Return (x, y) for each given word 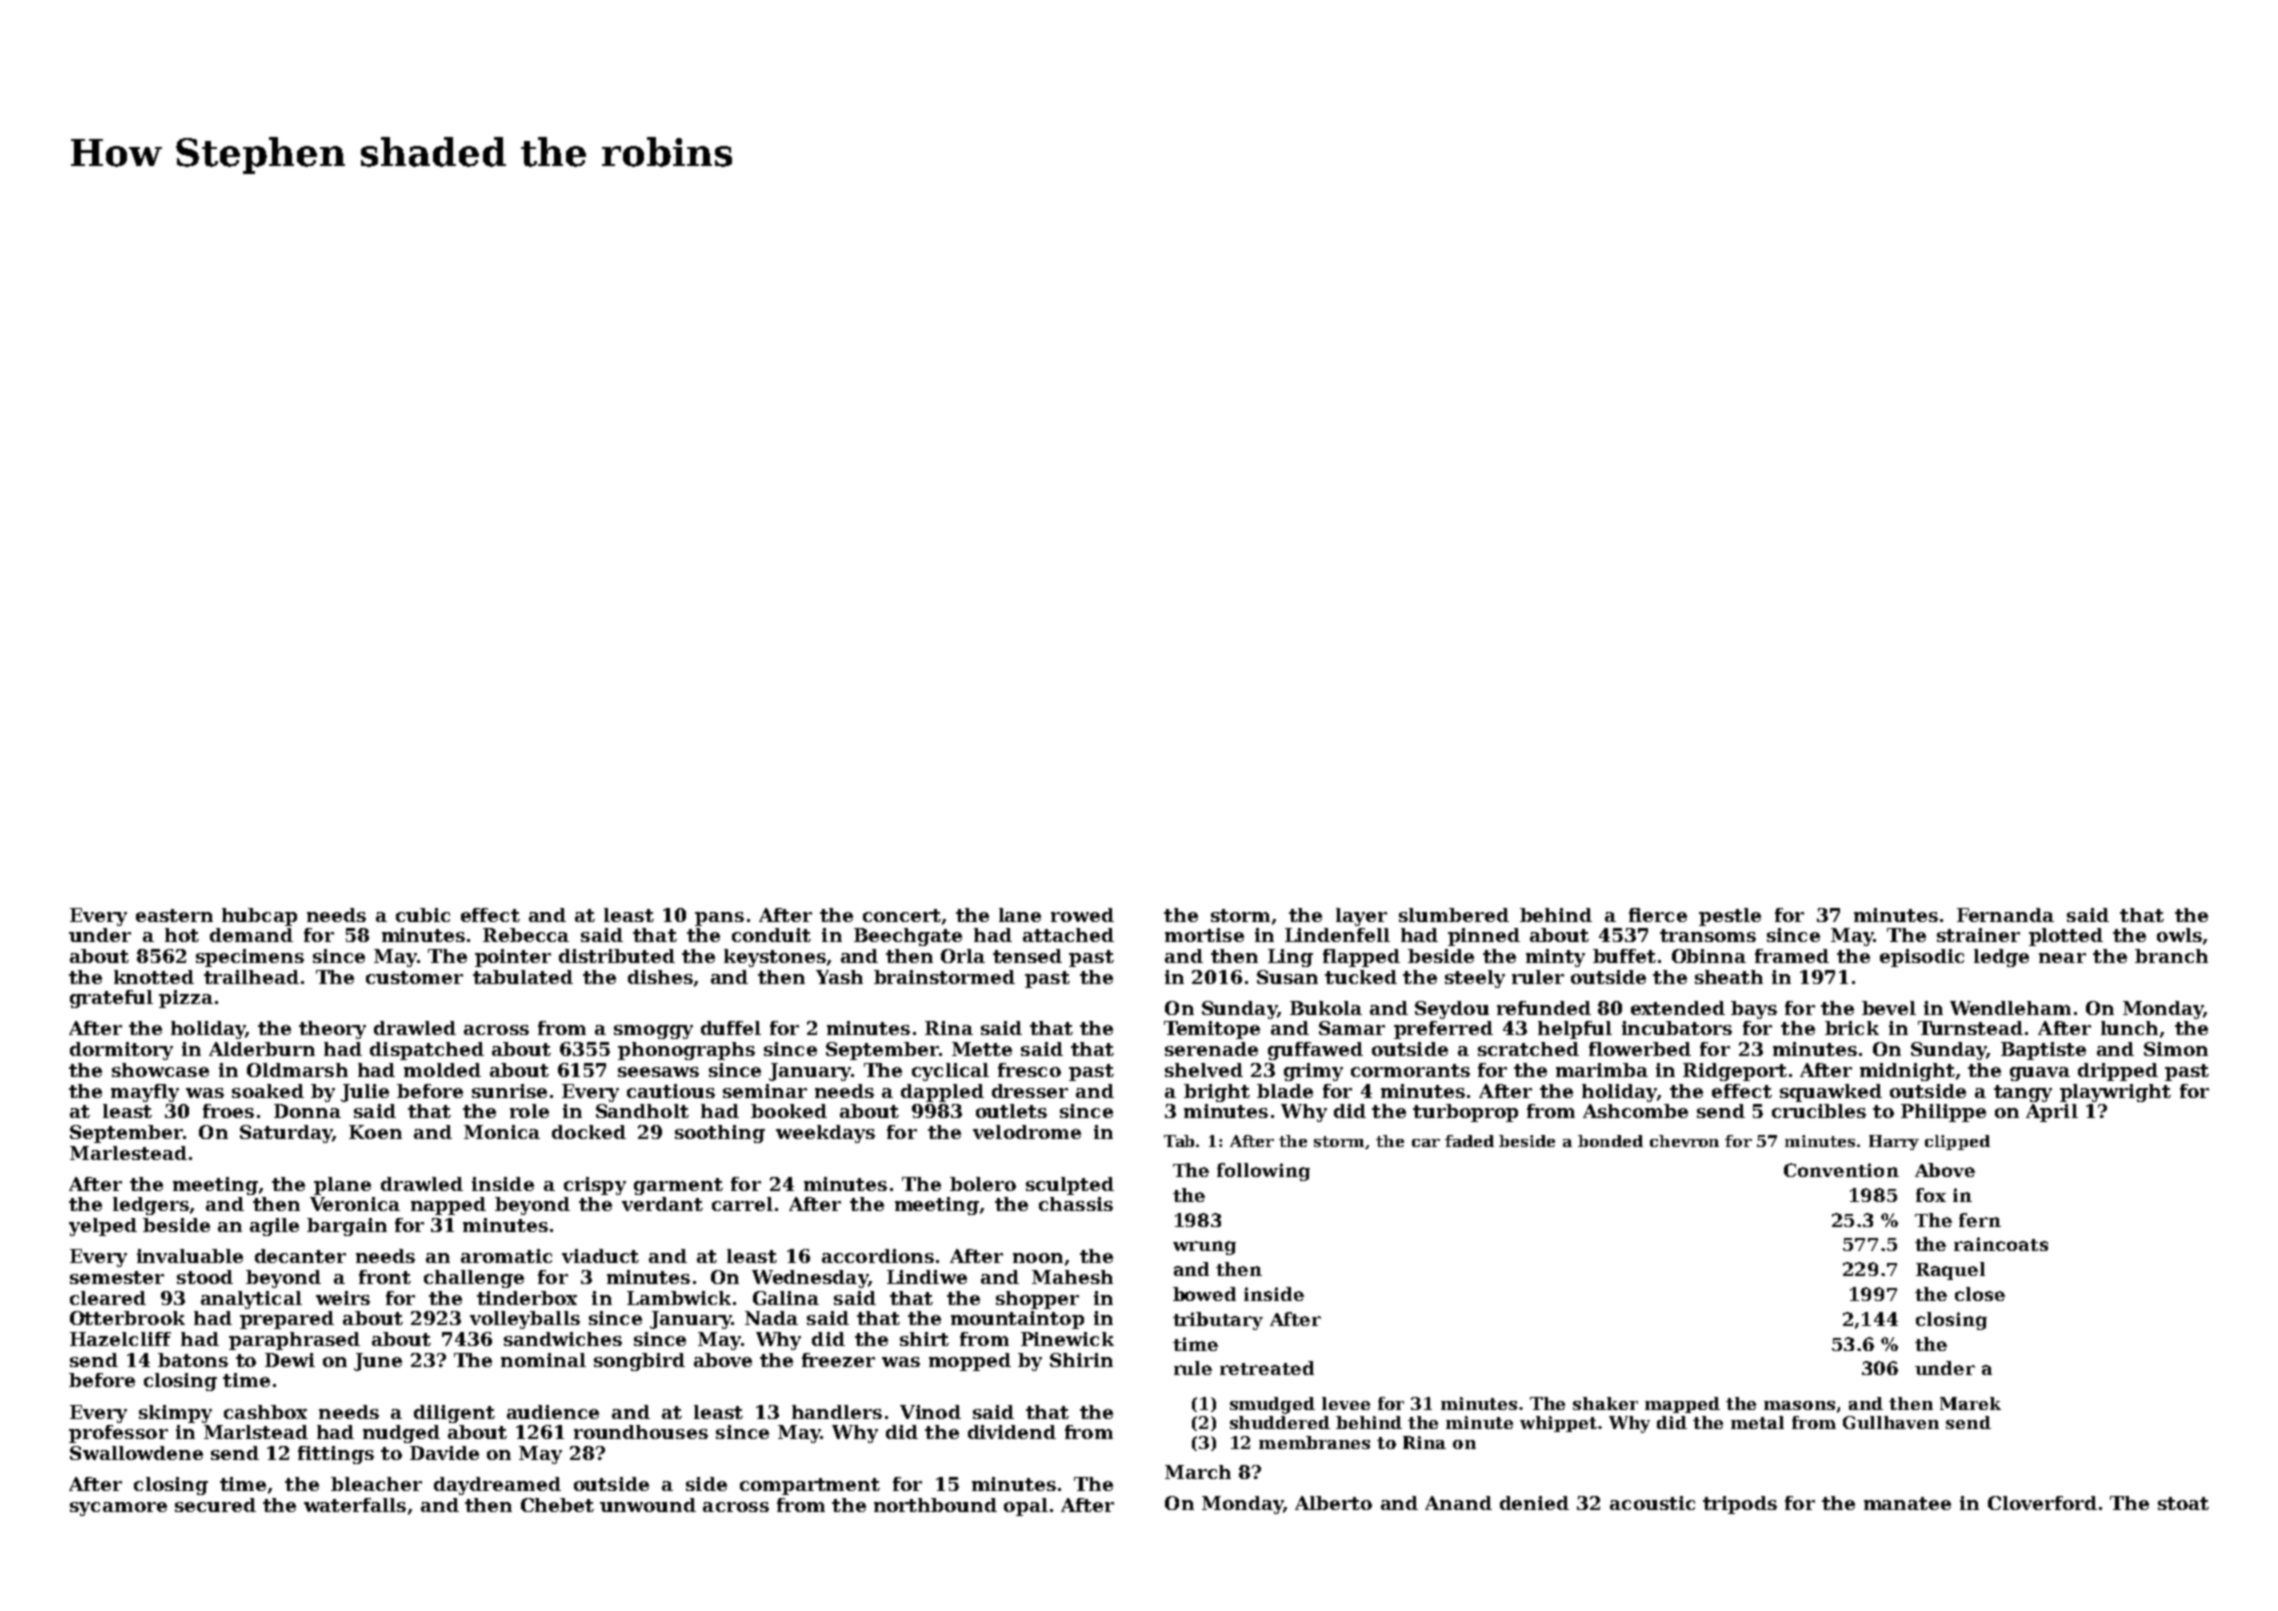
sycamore (118, 1509)
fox (1931, 1195)
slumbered (1454, 915)
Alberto (1333, 1503)
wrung (1204, 1248)
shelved (1204, 1070)
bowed (1204, 1294)
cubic (423, 915)
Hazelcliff (120, 1339)
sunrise (509, 1091)
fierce (1658, 915)
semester (117, 1277)
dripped (2118, 1072)
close (1980, 1294)
